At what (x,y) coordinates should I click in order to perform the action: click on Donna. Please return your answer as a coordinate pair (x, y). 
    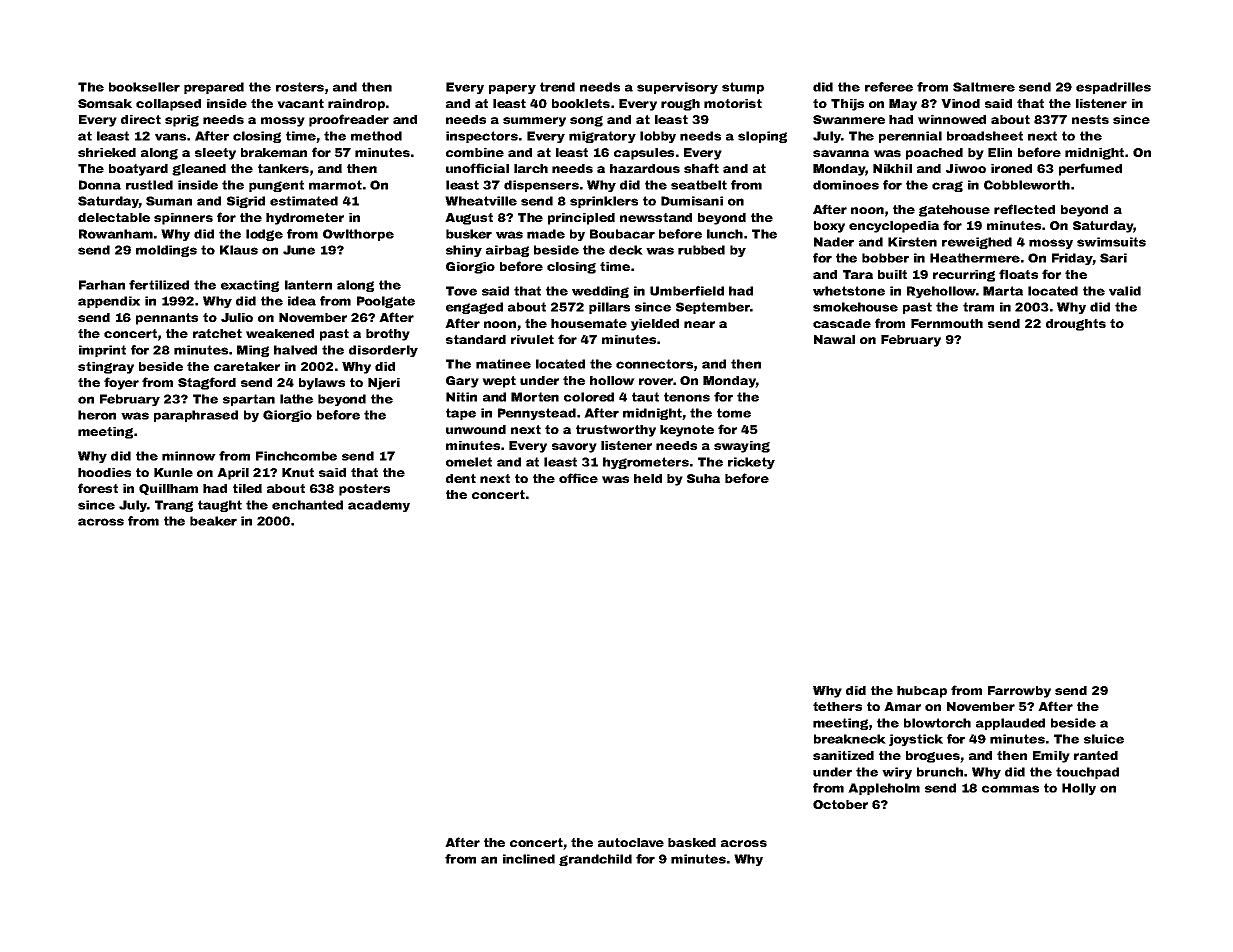
    Looking at the image, I should click on (100, 185).
